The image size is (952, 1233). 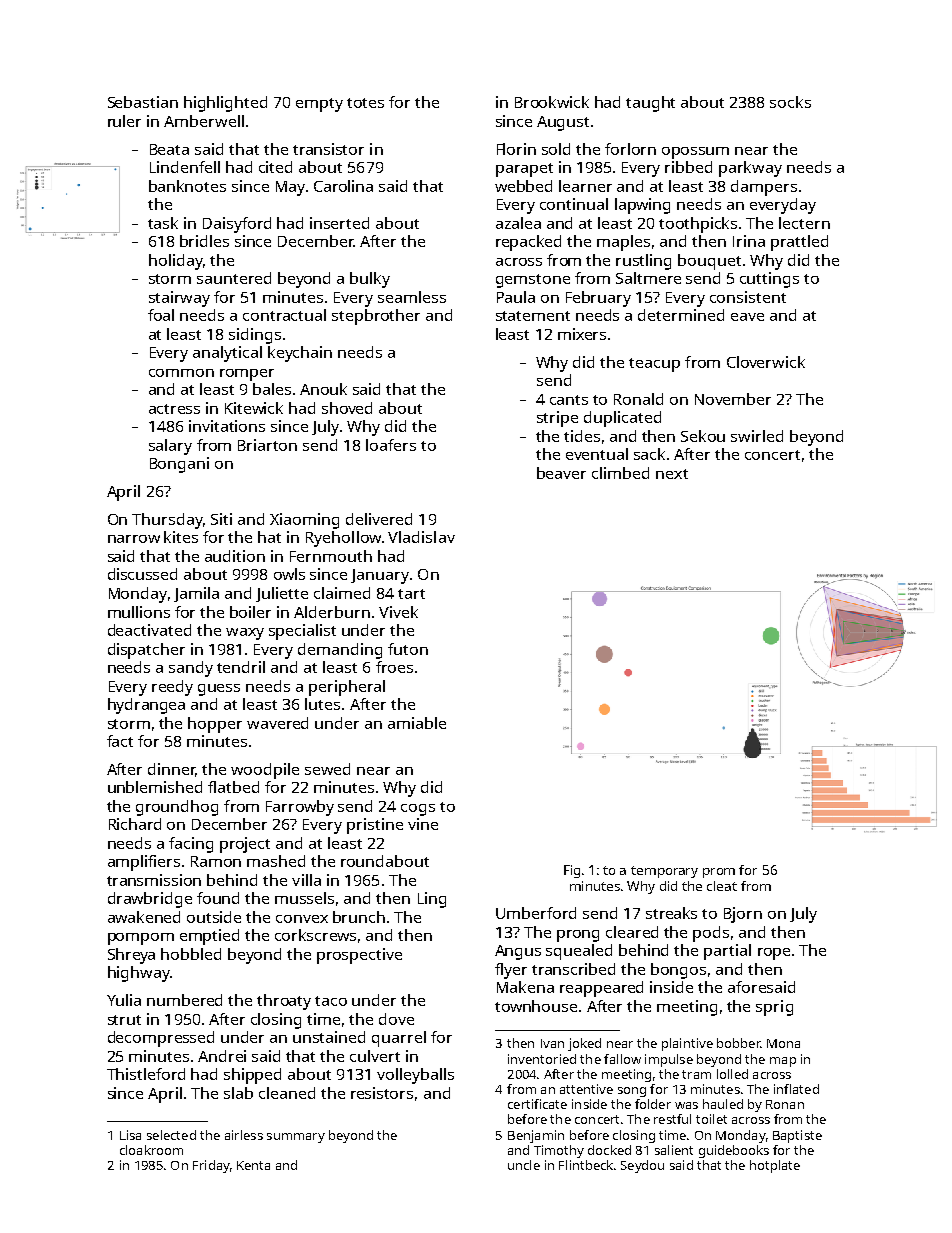 I want to click on uncle, so click(x=524, y=1165).
